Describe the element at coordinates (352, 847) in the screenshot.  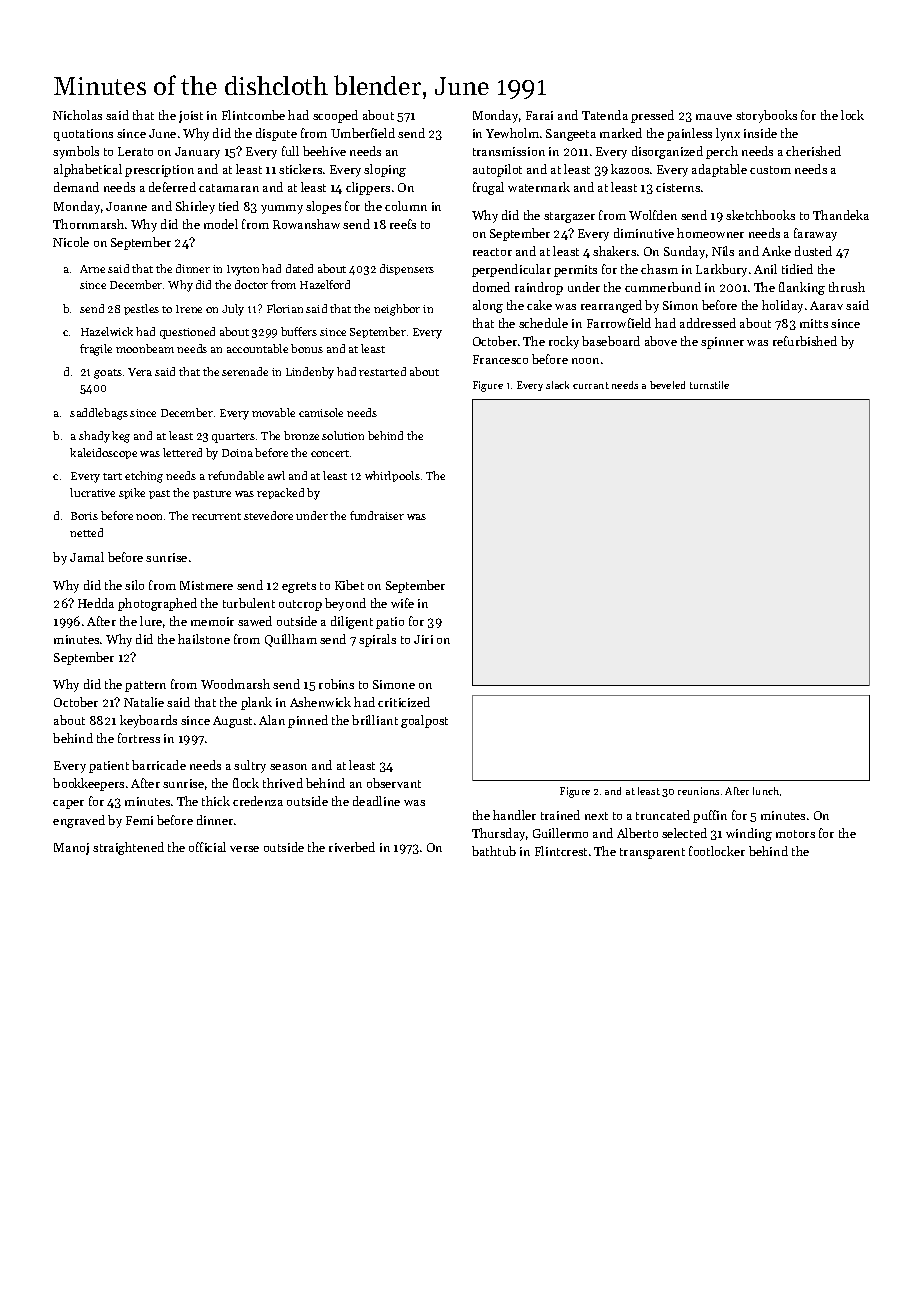
I see `riverbed` at that location.
